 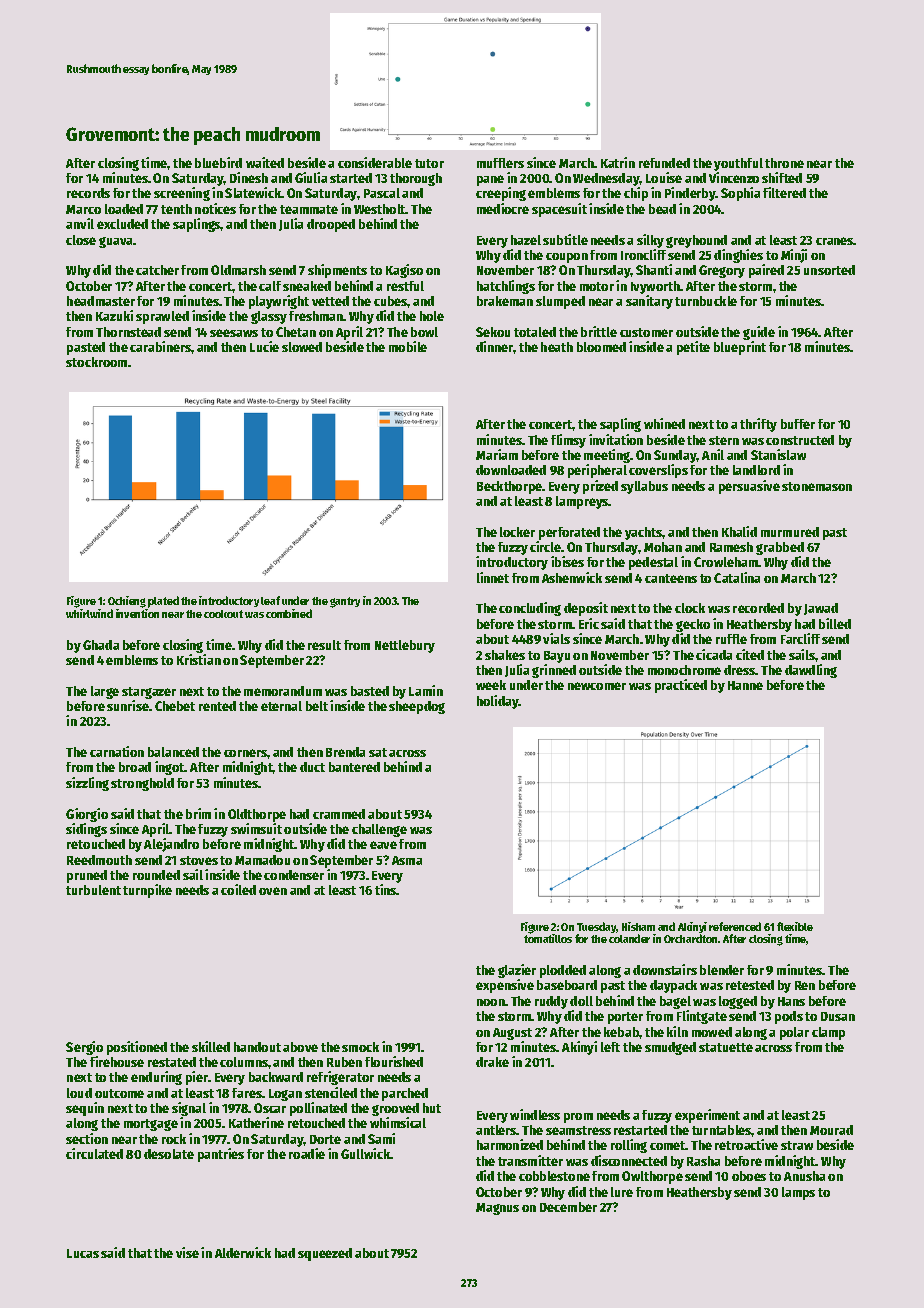 What do you see at coordinates (811, 671) in the page?
I see `dawdling` at bounding box center [811, 671].
